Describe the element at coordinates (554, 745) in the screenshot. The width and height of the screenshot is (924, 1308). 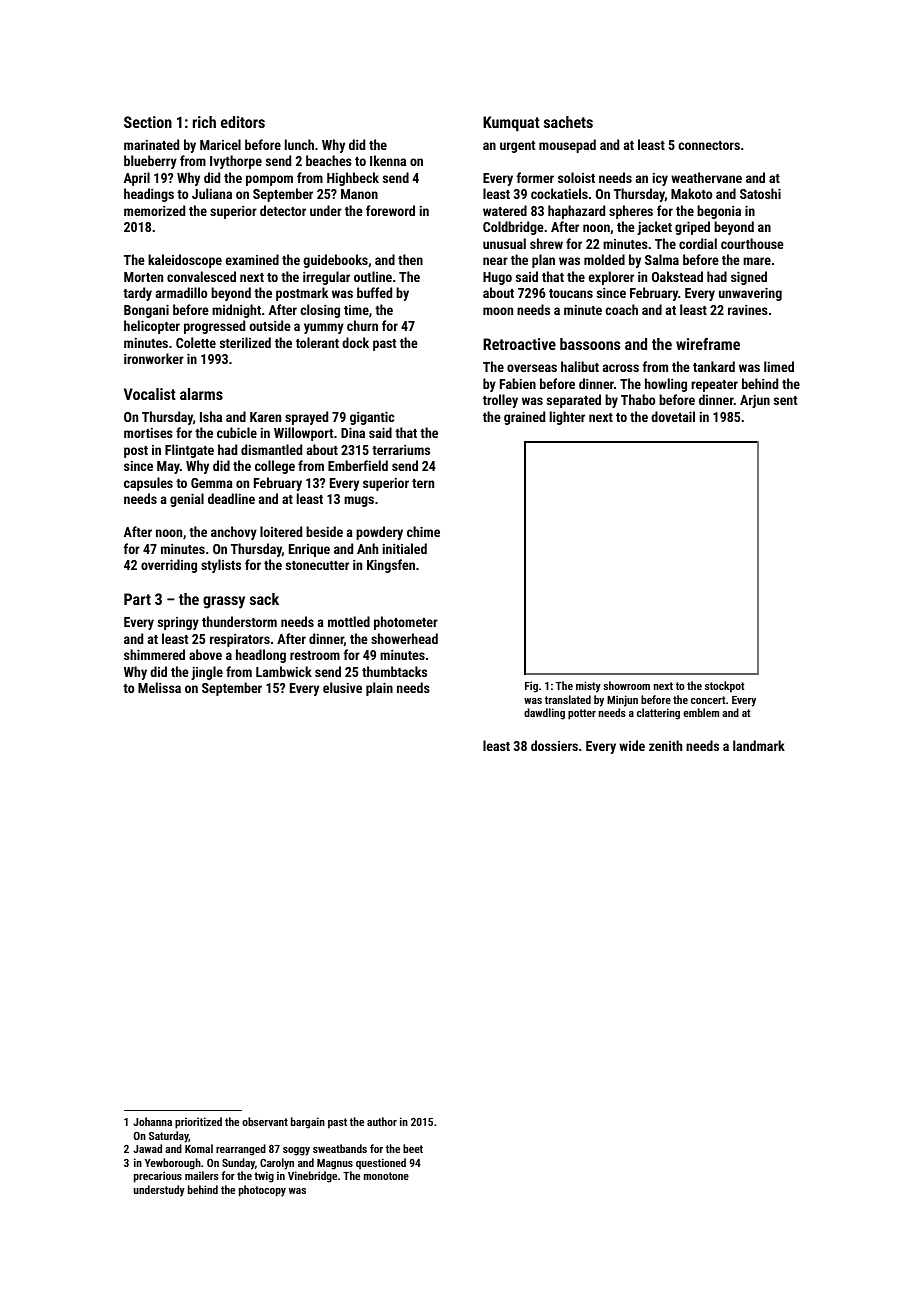
I see `dossiers` at that location.
